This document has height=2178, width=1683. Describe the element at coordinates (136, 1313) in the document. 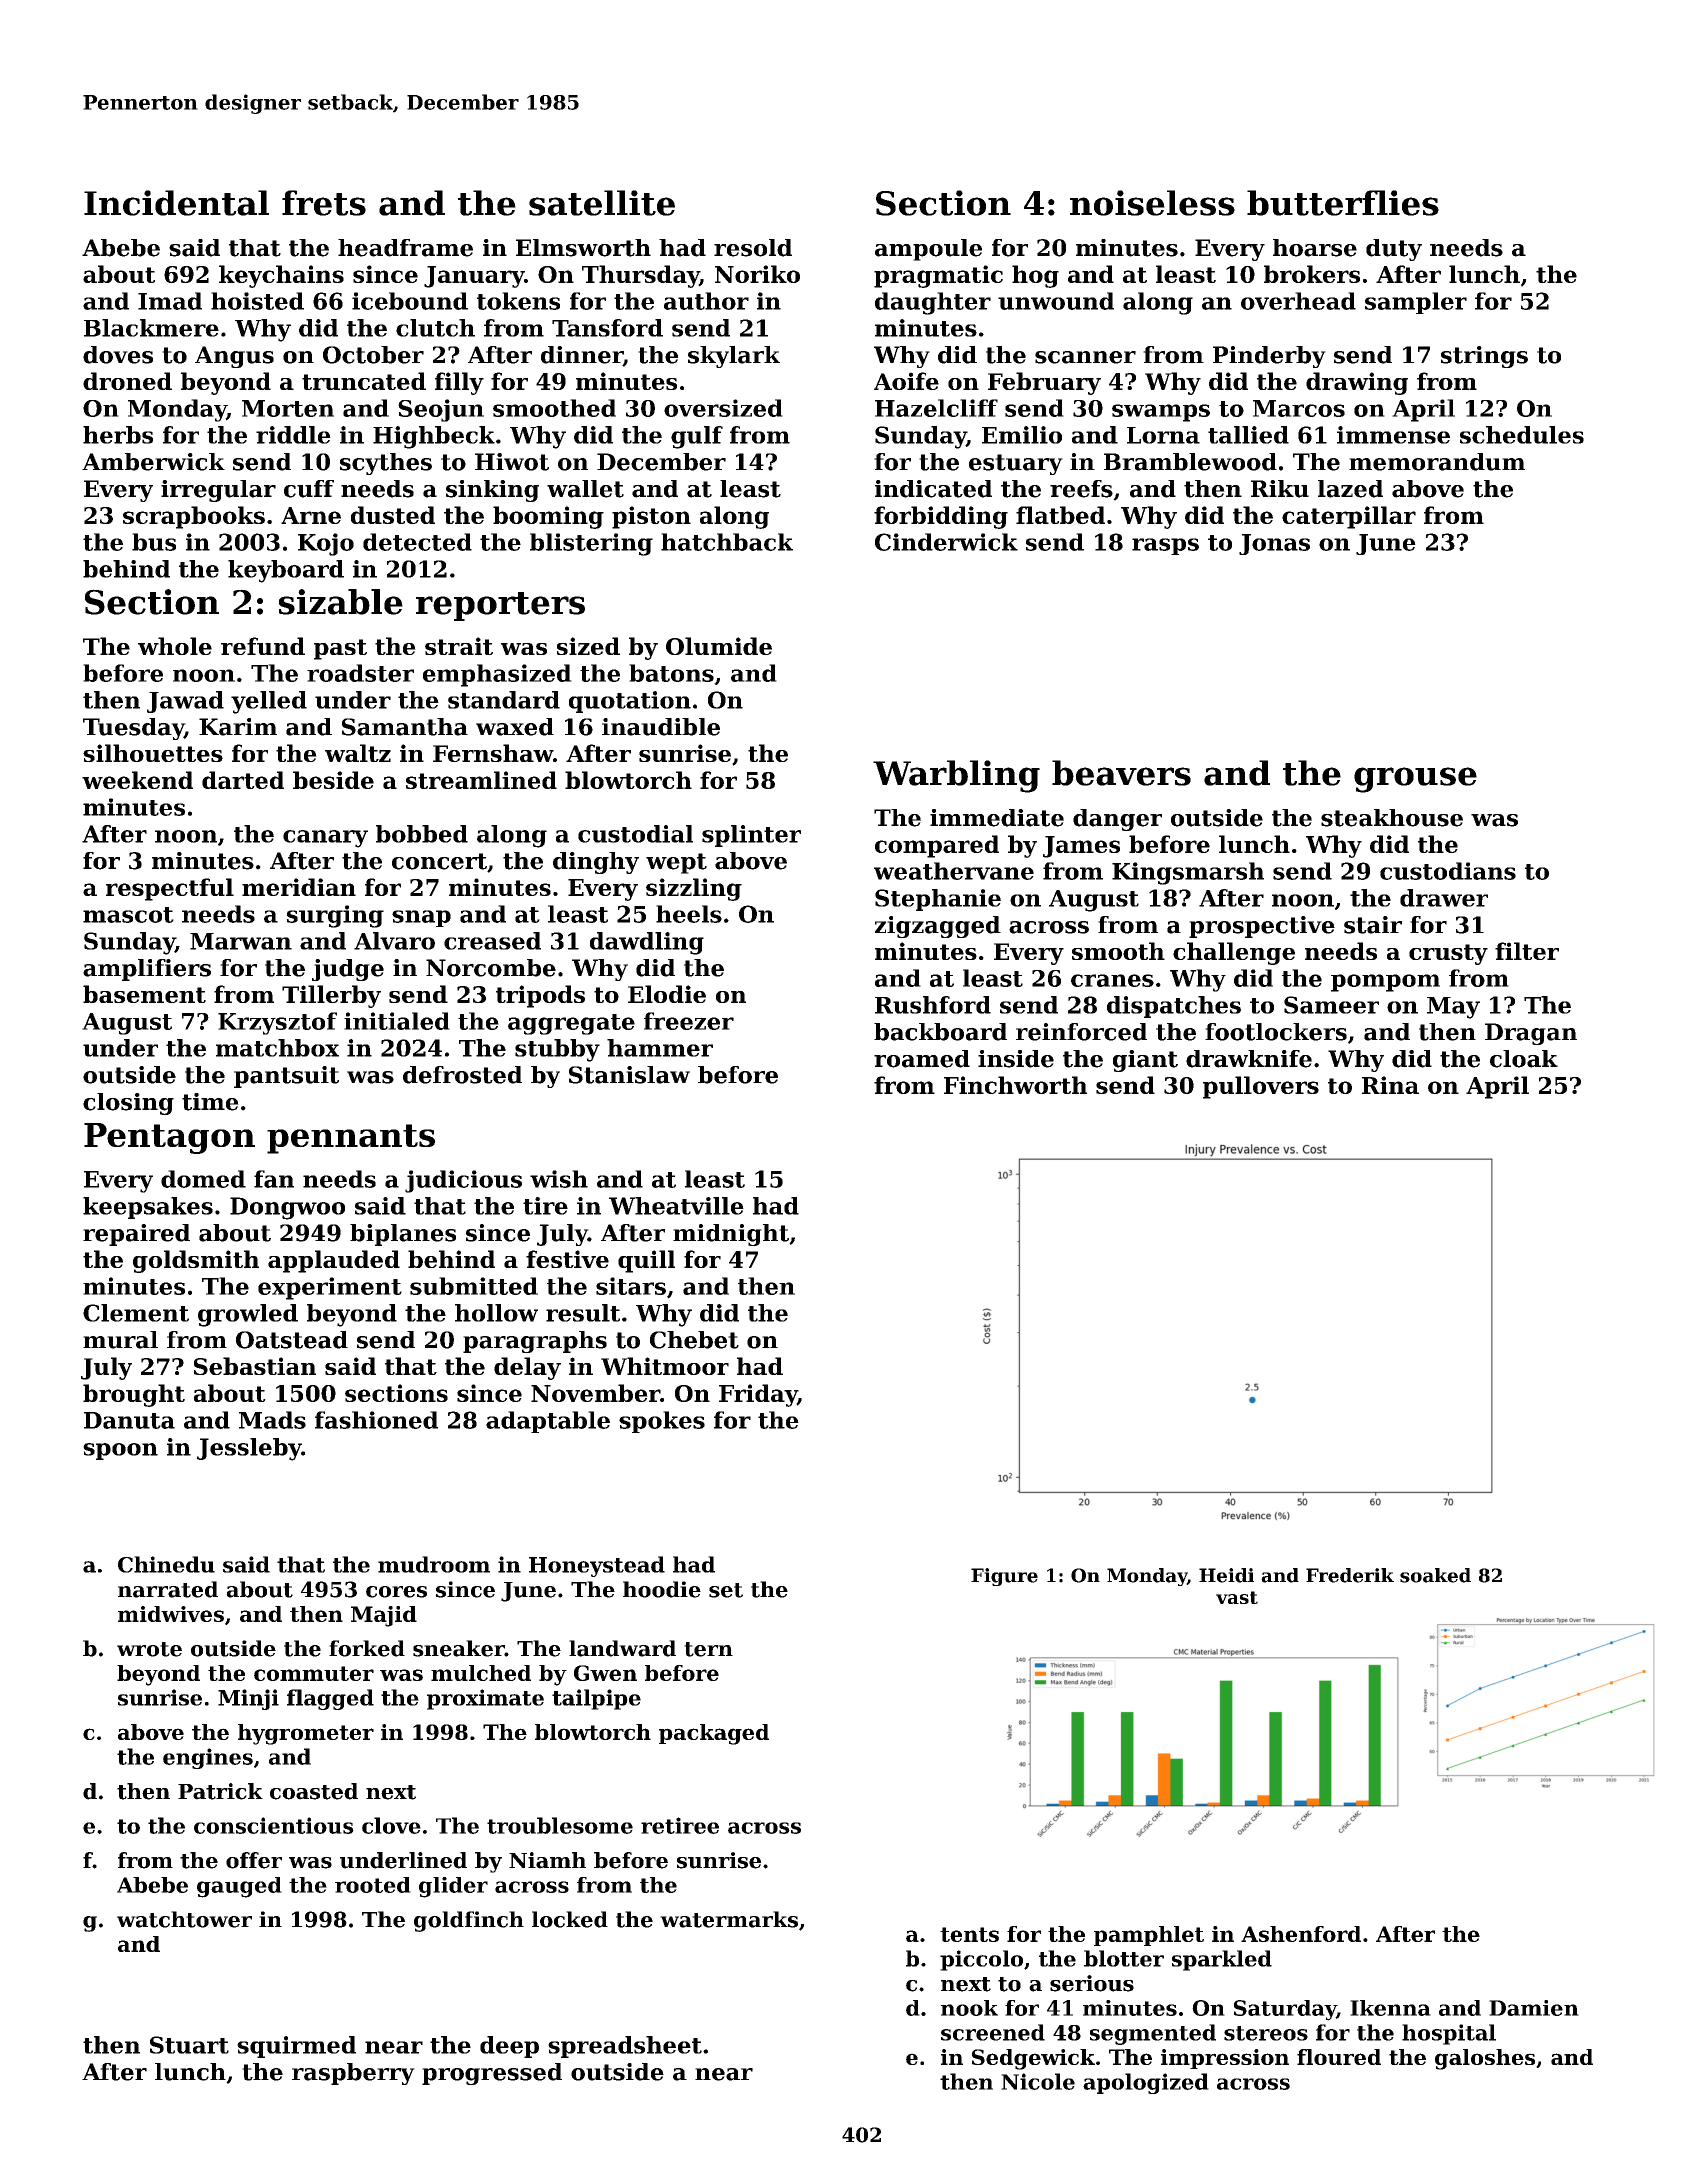

I see `Clement` at that location.
